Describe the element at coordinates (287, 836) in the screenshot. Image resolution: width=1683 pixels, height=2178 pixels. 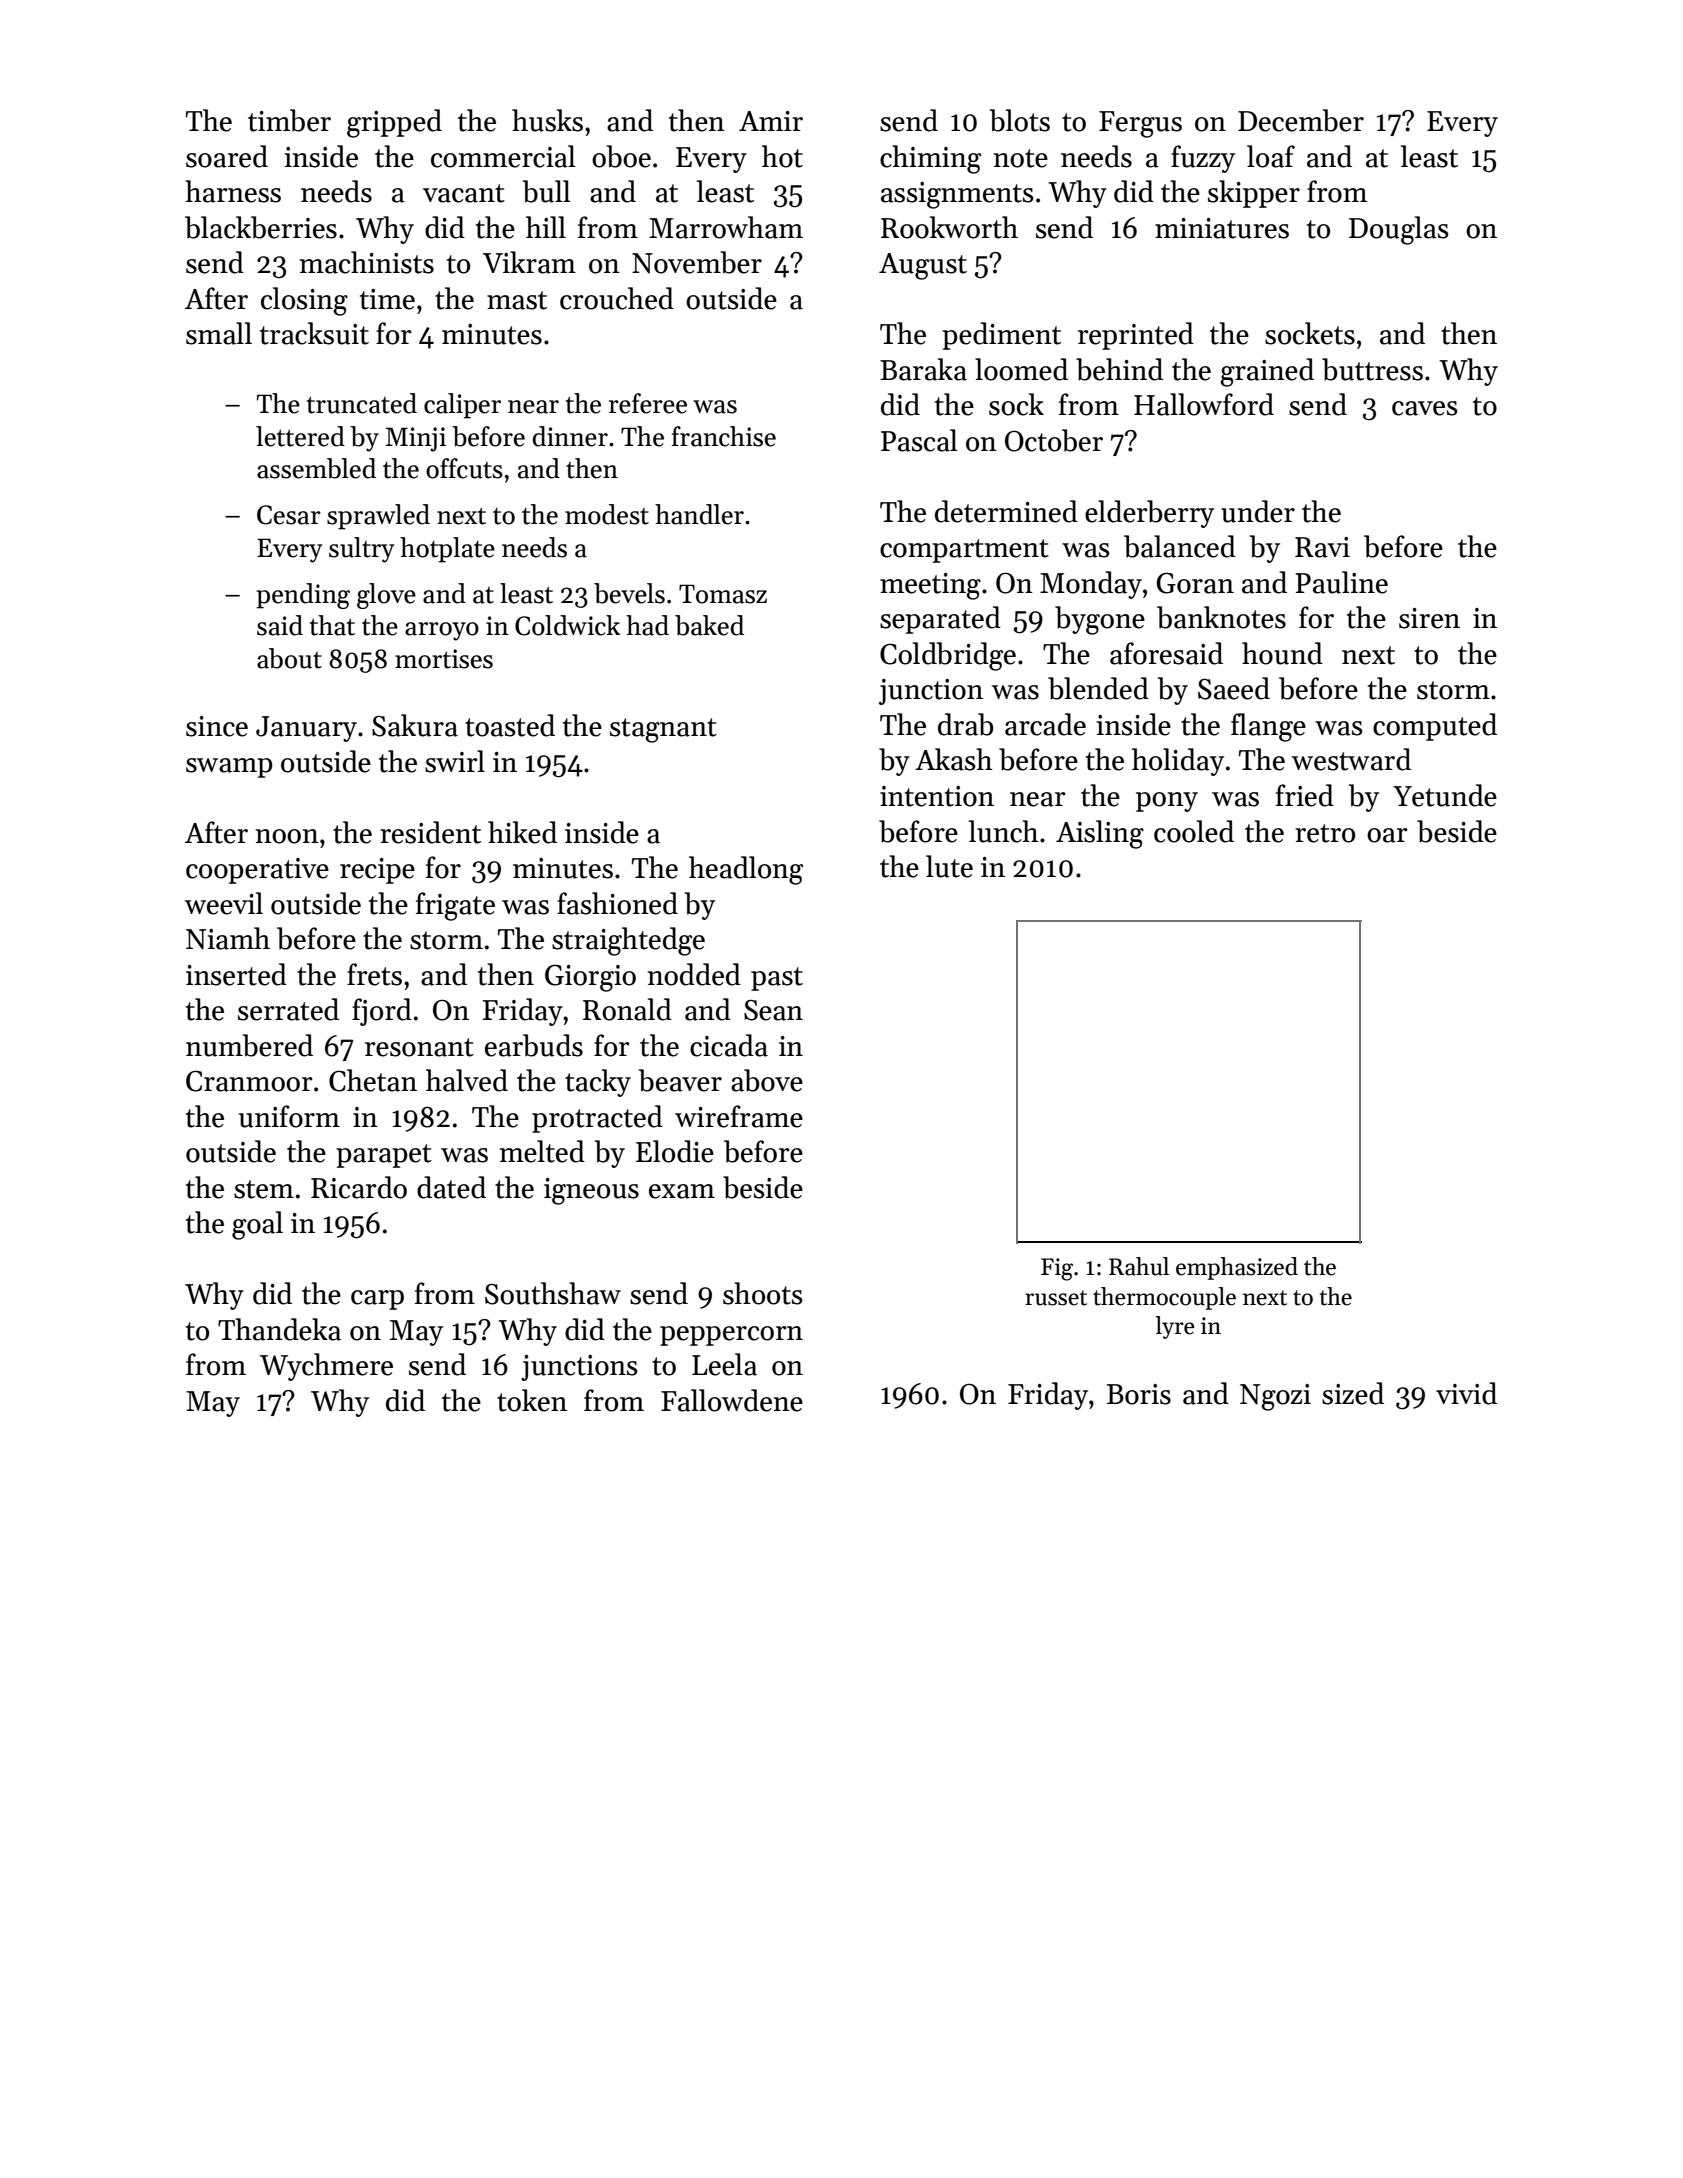
I see `noon` at that location.
